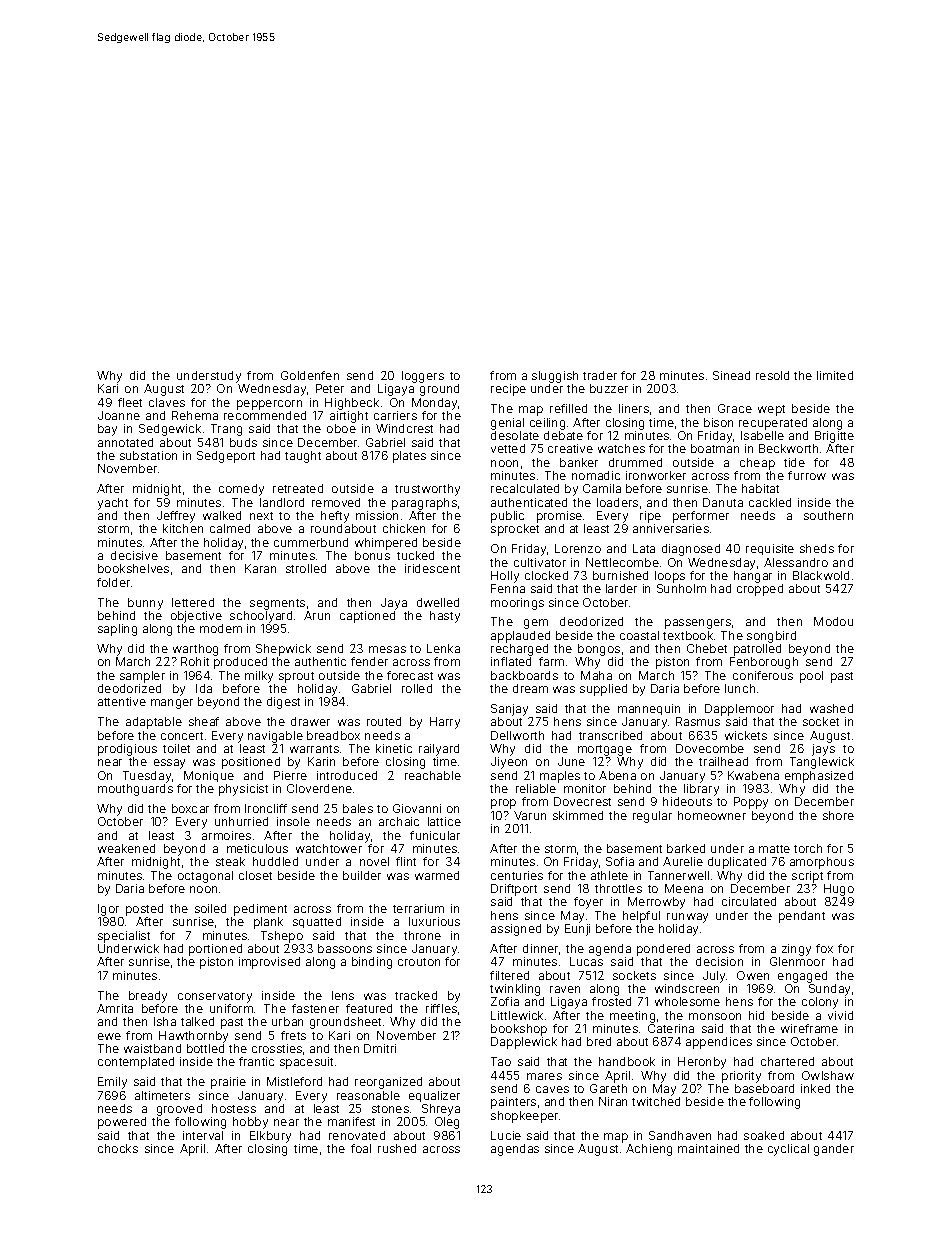 This image has width=952, height=1233. Describe the element at coordinates (423, 377) in the image. I see `loggers` at that location.
